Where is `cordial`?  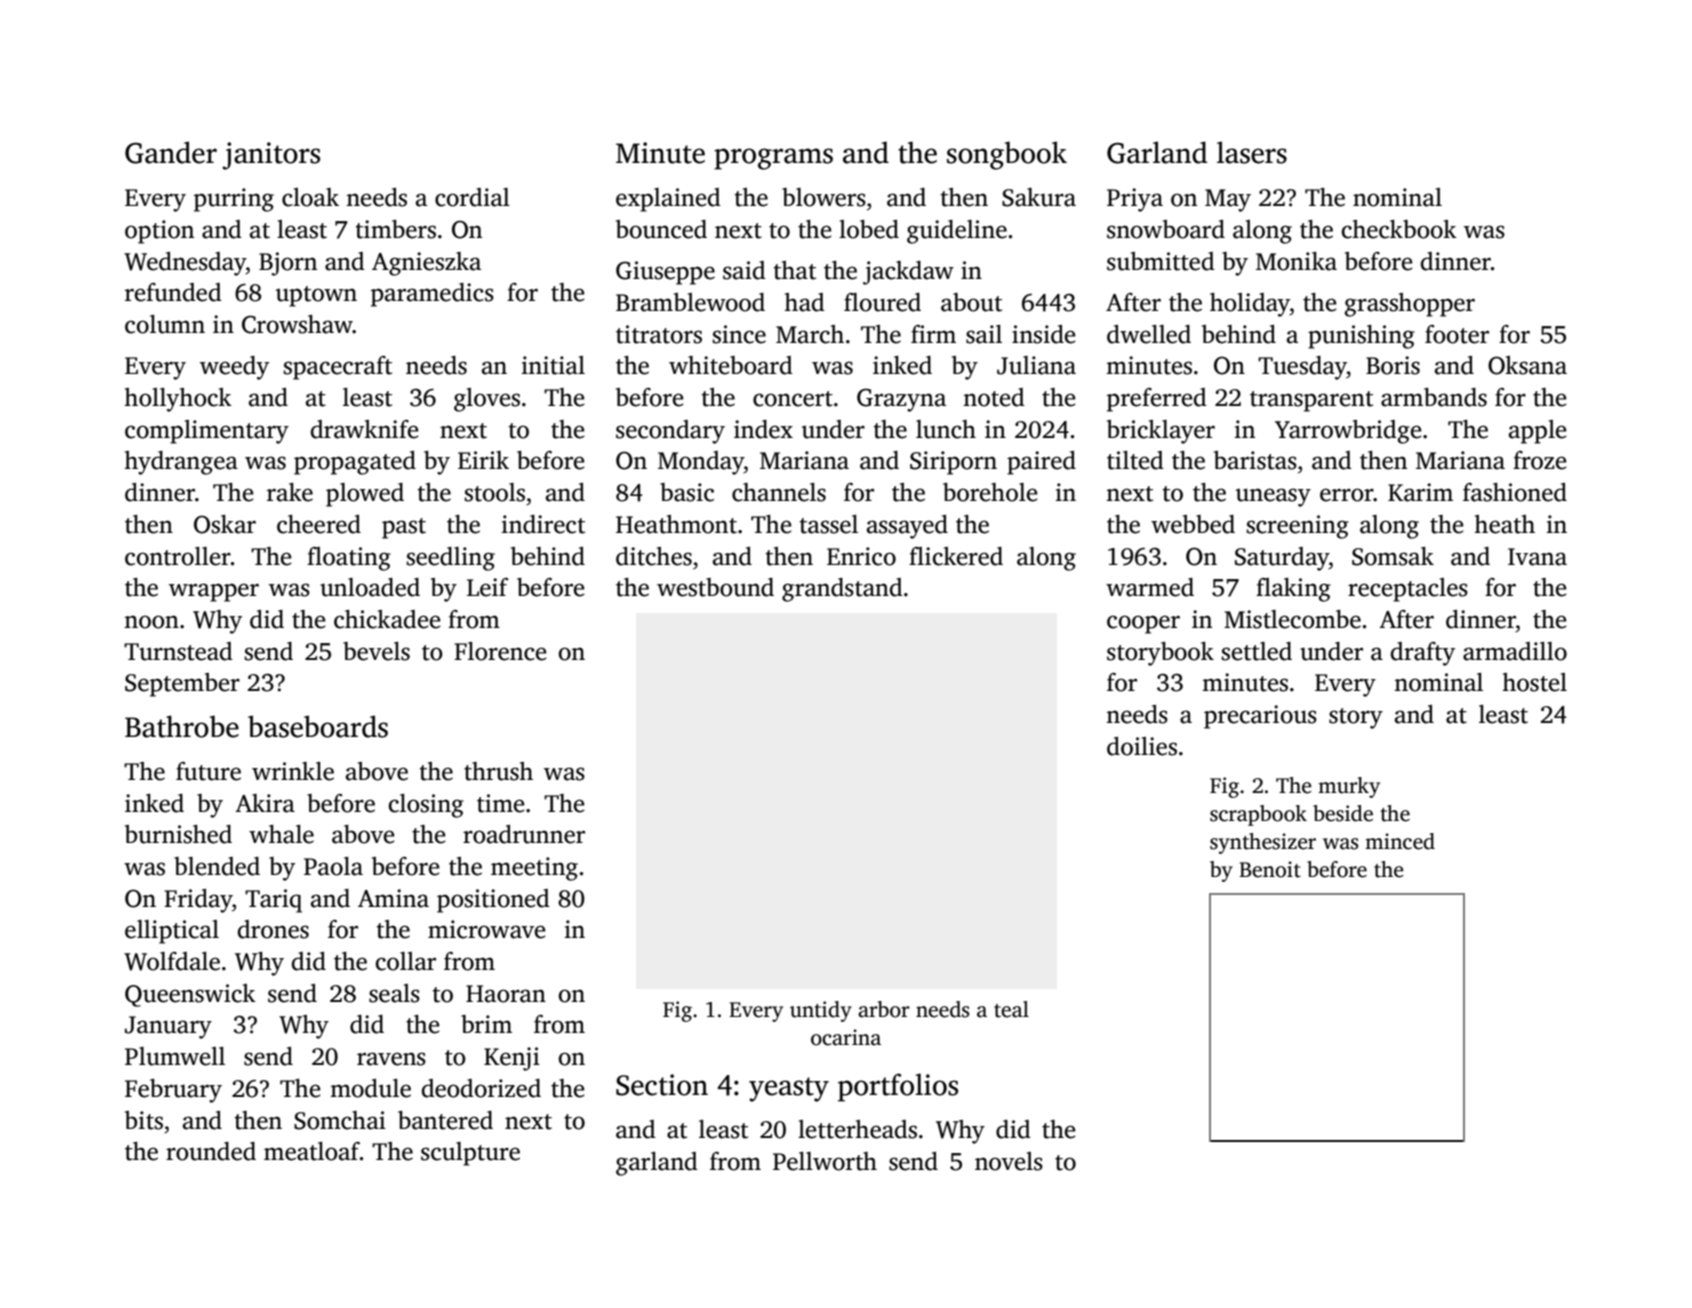 cordial is located at coordinates (472, 197).
